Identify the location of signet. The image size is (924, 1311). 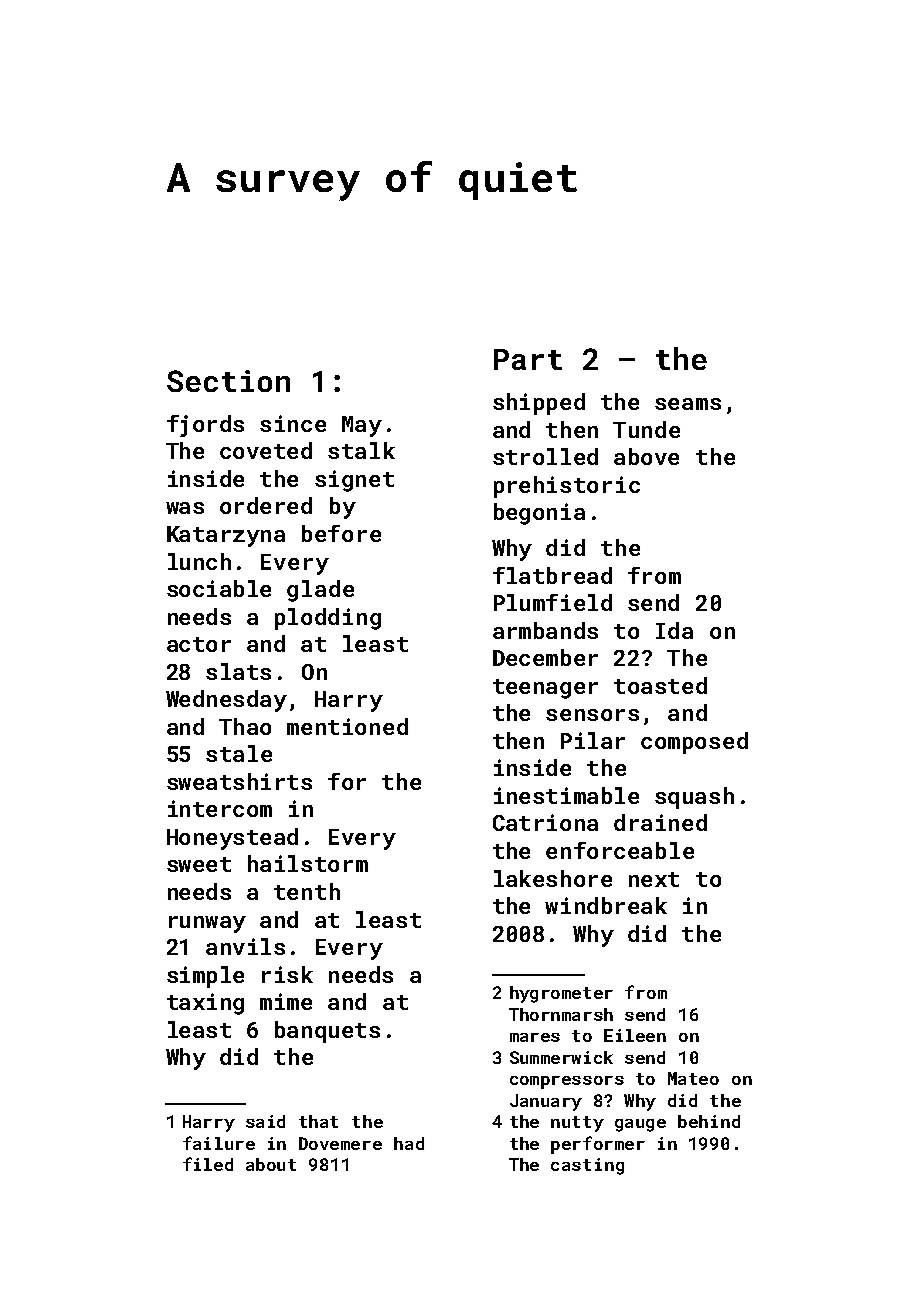
(354, 481).
